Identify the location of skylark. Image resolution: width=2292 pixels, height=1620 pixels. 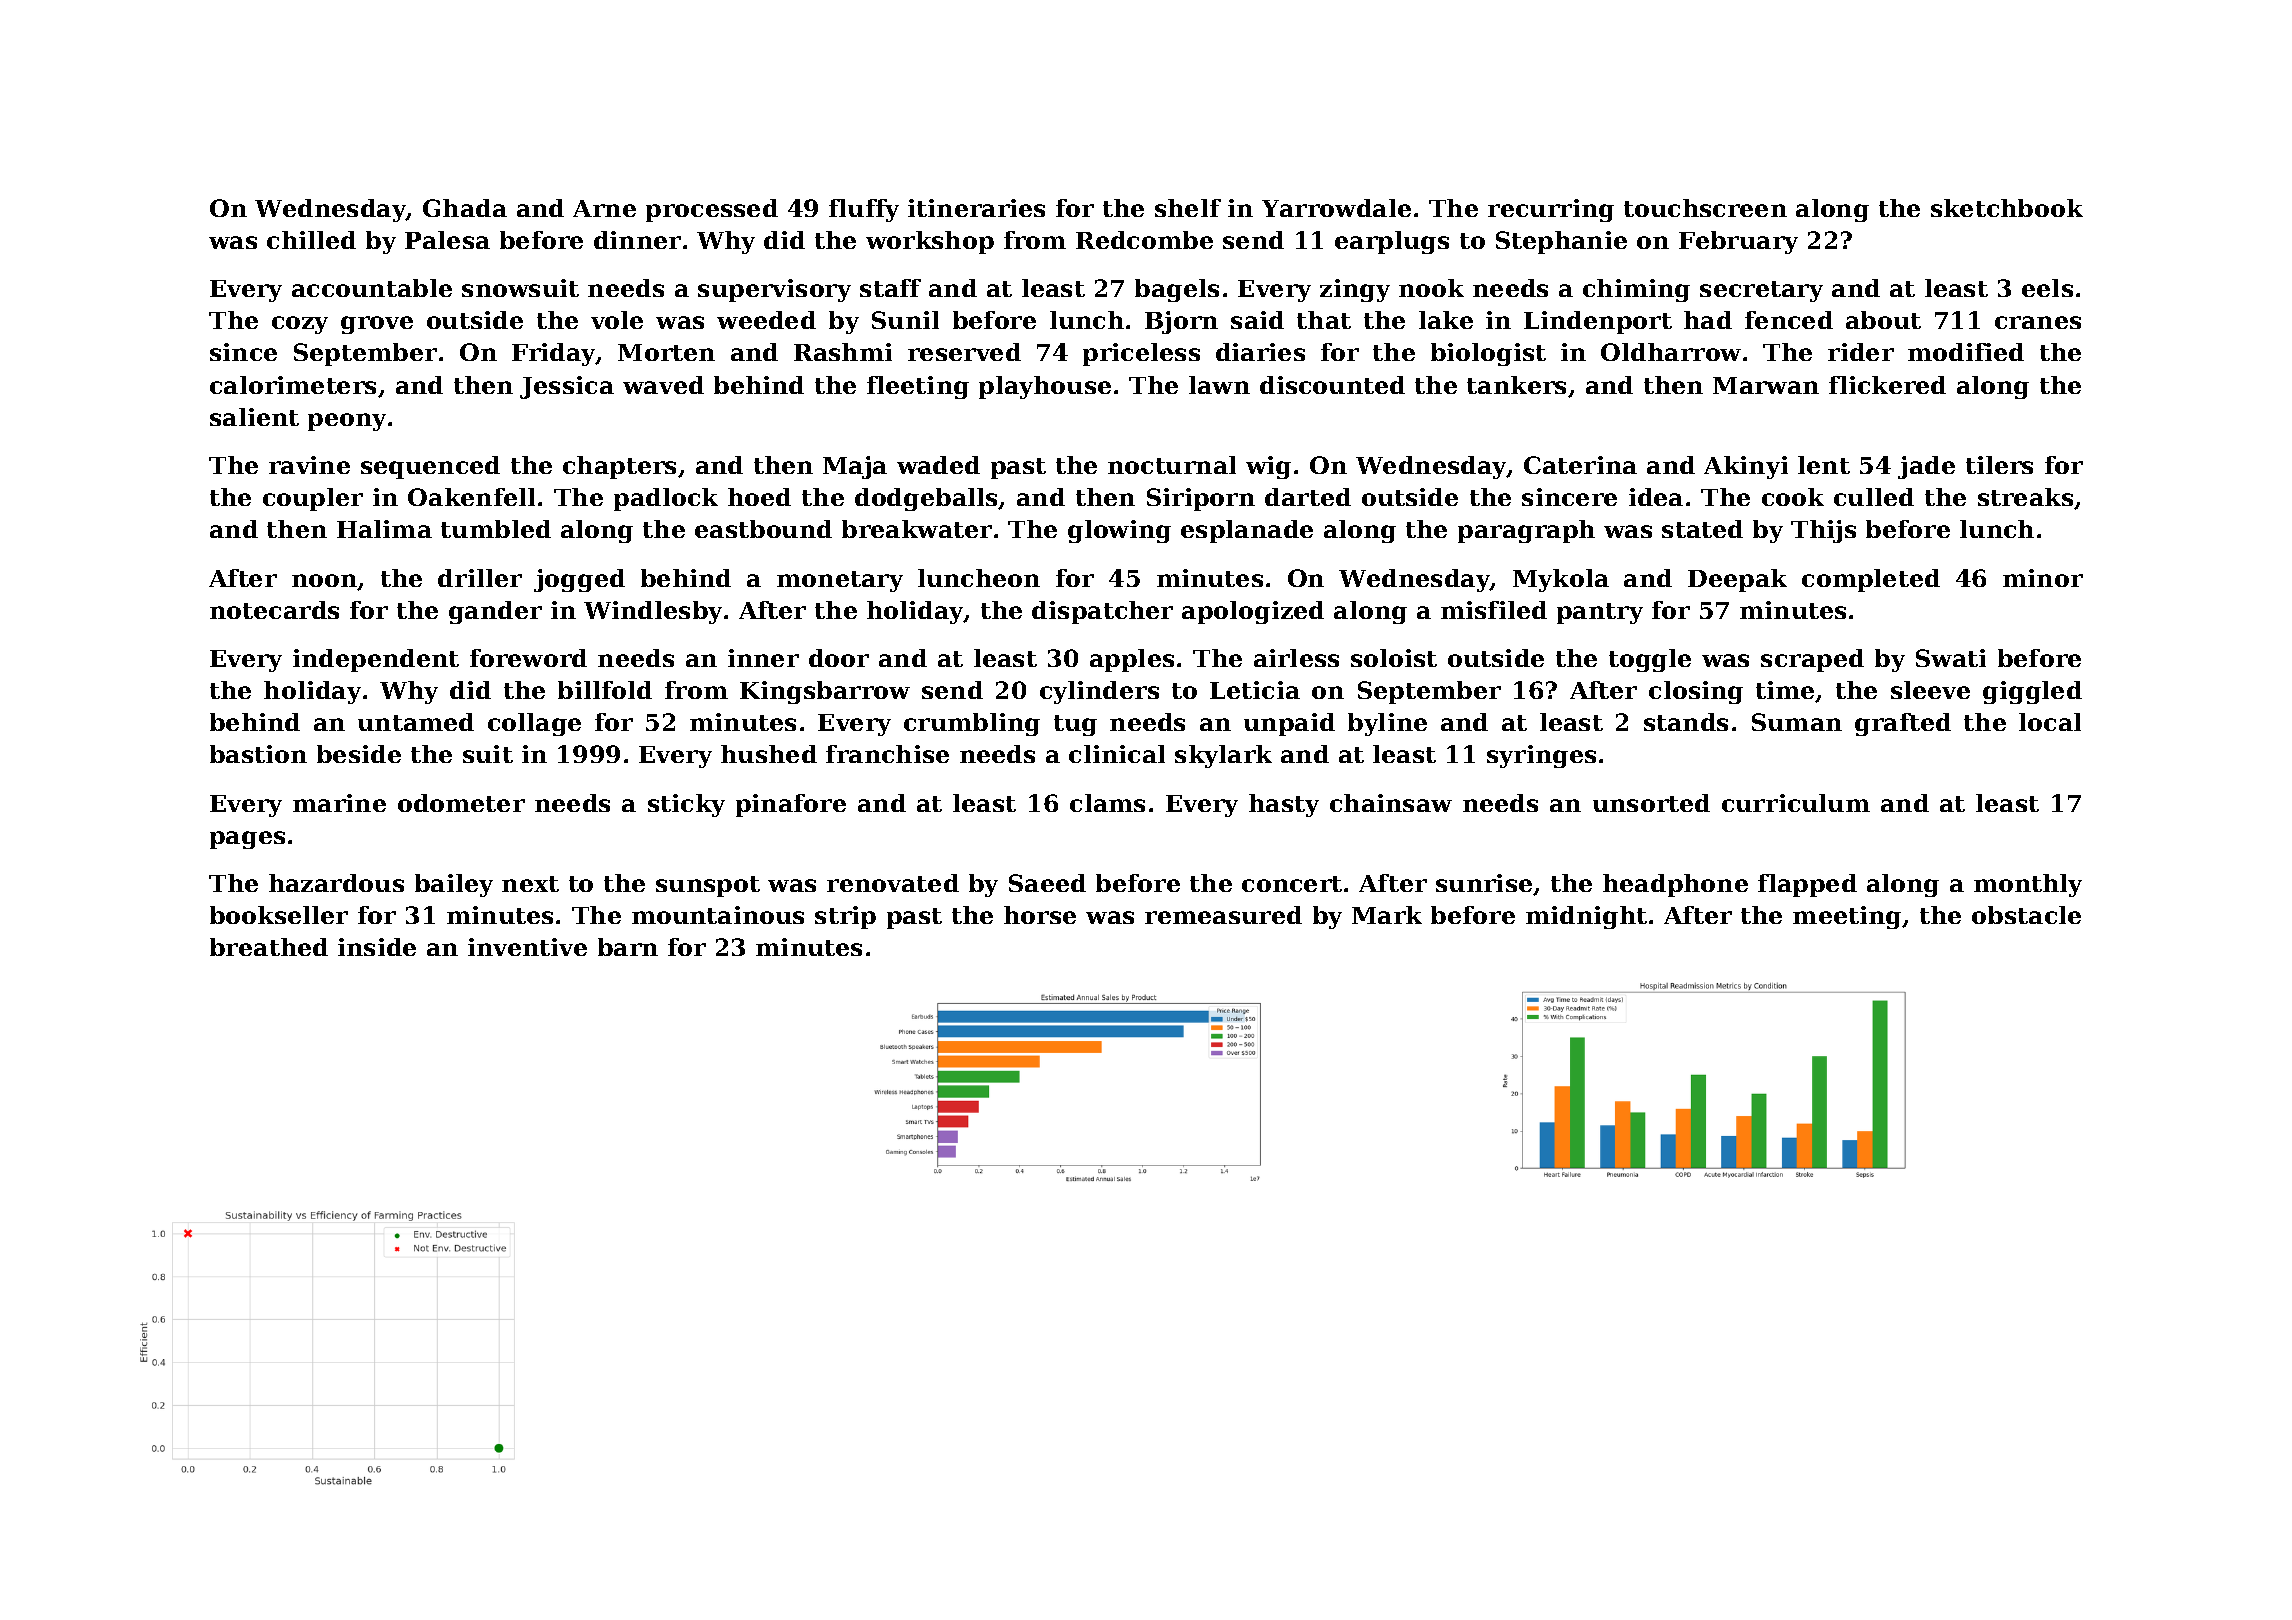
(1223, 756).
